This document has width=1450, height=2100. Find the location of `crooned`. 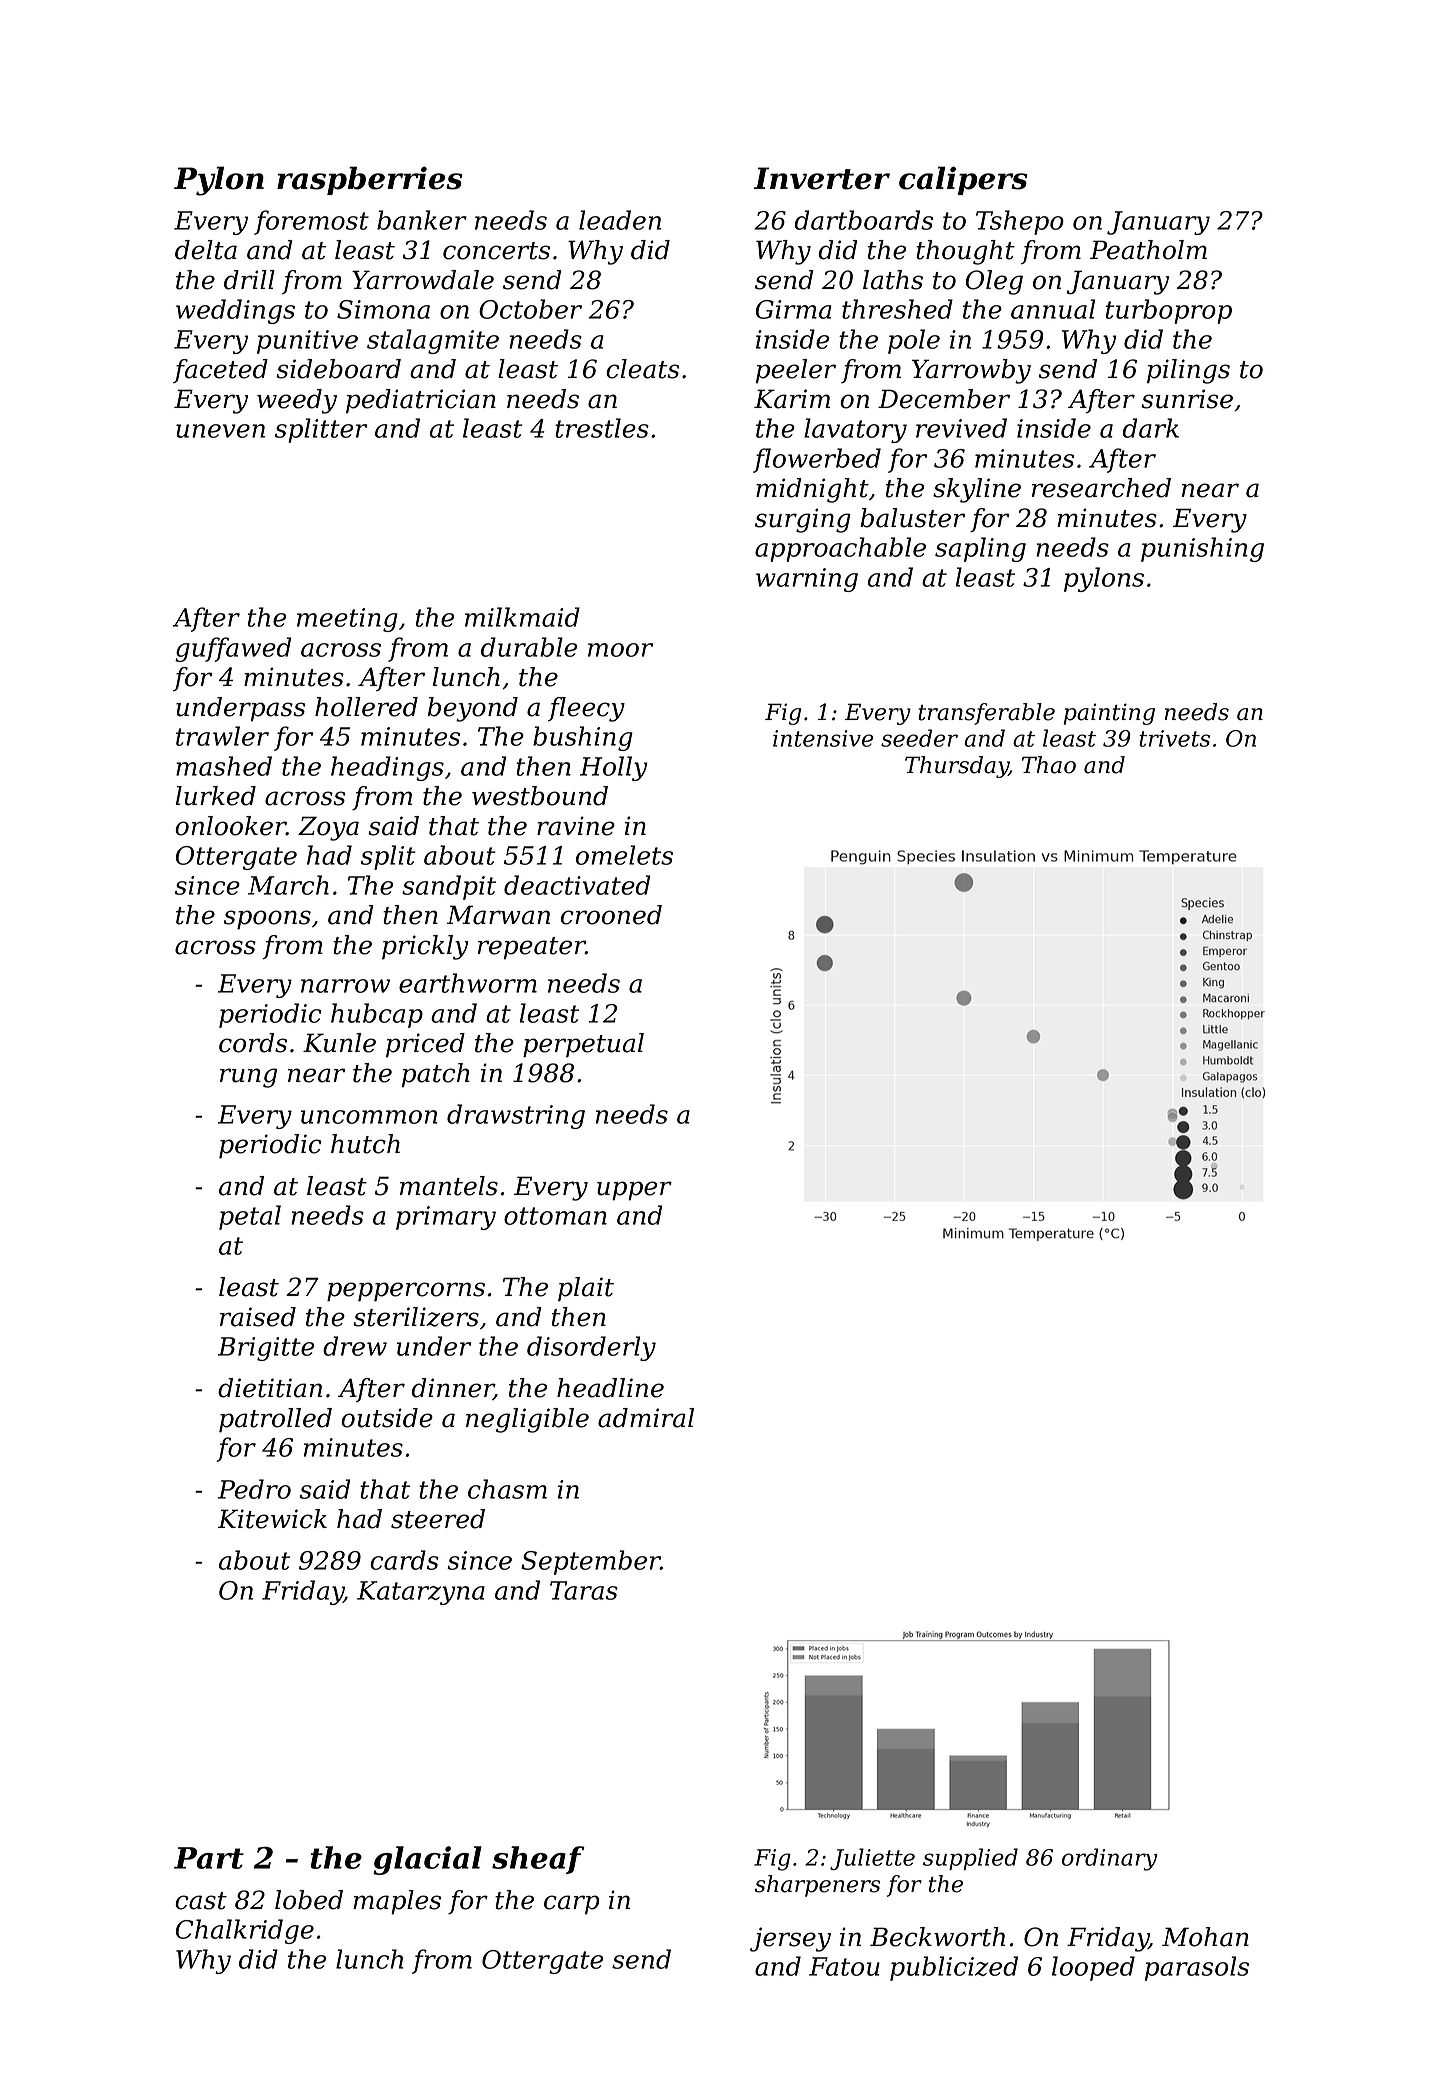

crooned is located at coordinates (611, 915).
